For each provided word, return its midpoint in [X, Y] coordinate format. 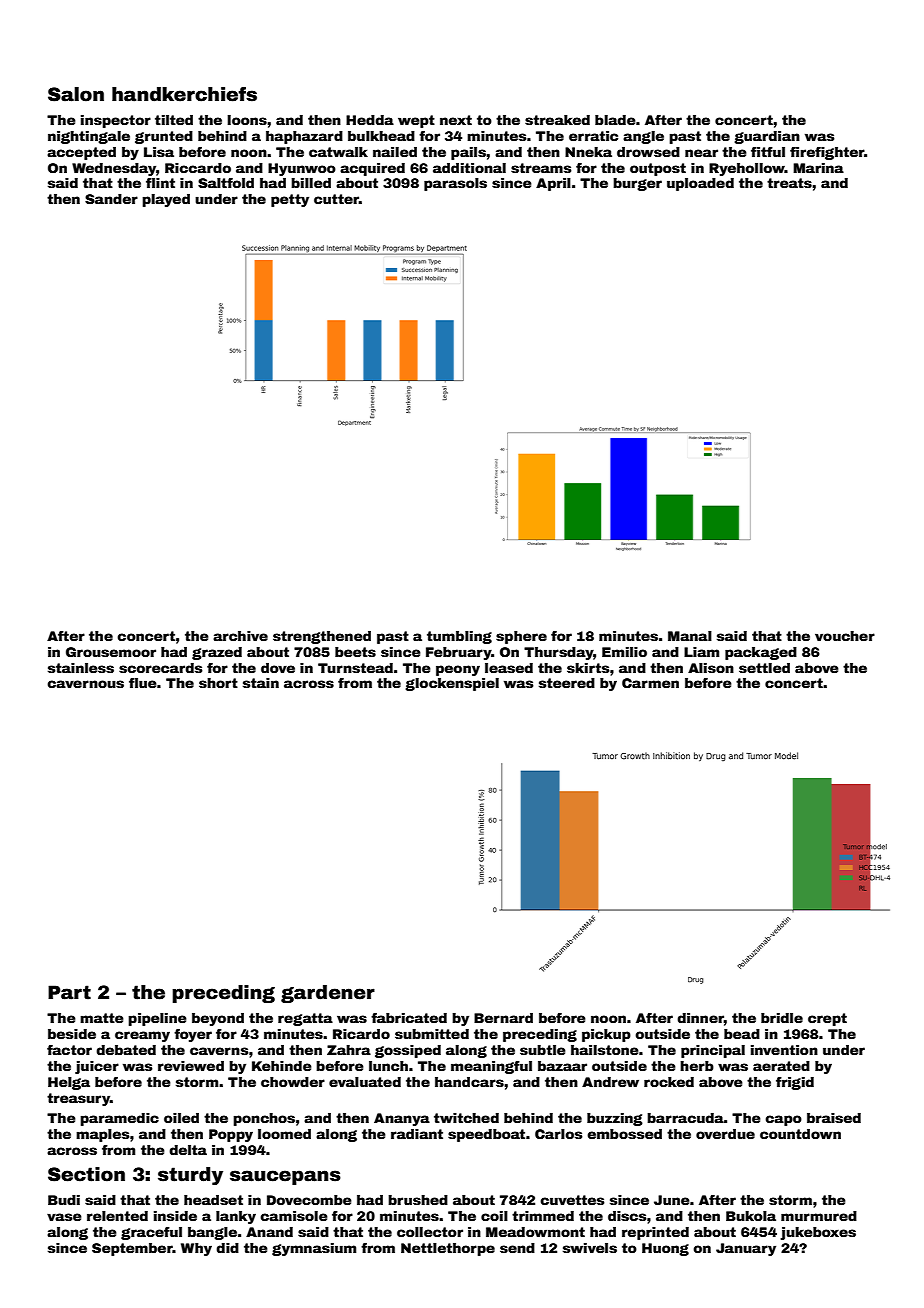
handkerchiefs [184, 94]
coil [494, 1216]
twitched [466, 1118]
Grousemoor [111, 652]
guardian [767, 137]
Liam [701, 652]
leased [509, 668]
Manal [690, 636]
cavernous [85, 684]
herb [697, 1066]
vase [64, 1217]
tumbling [459, 637]
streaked [557, 120]
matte [102, 1018]
